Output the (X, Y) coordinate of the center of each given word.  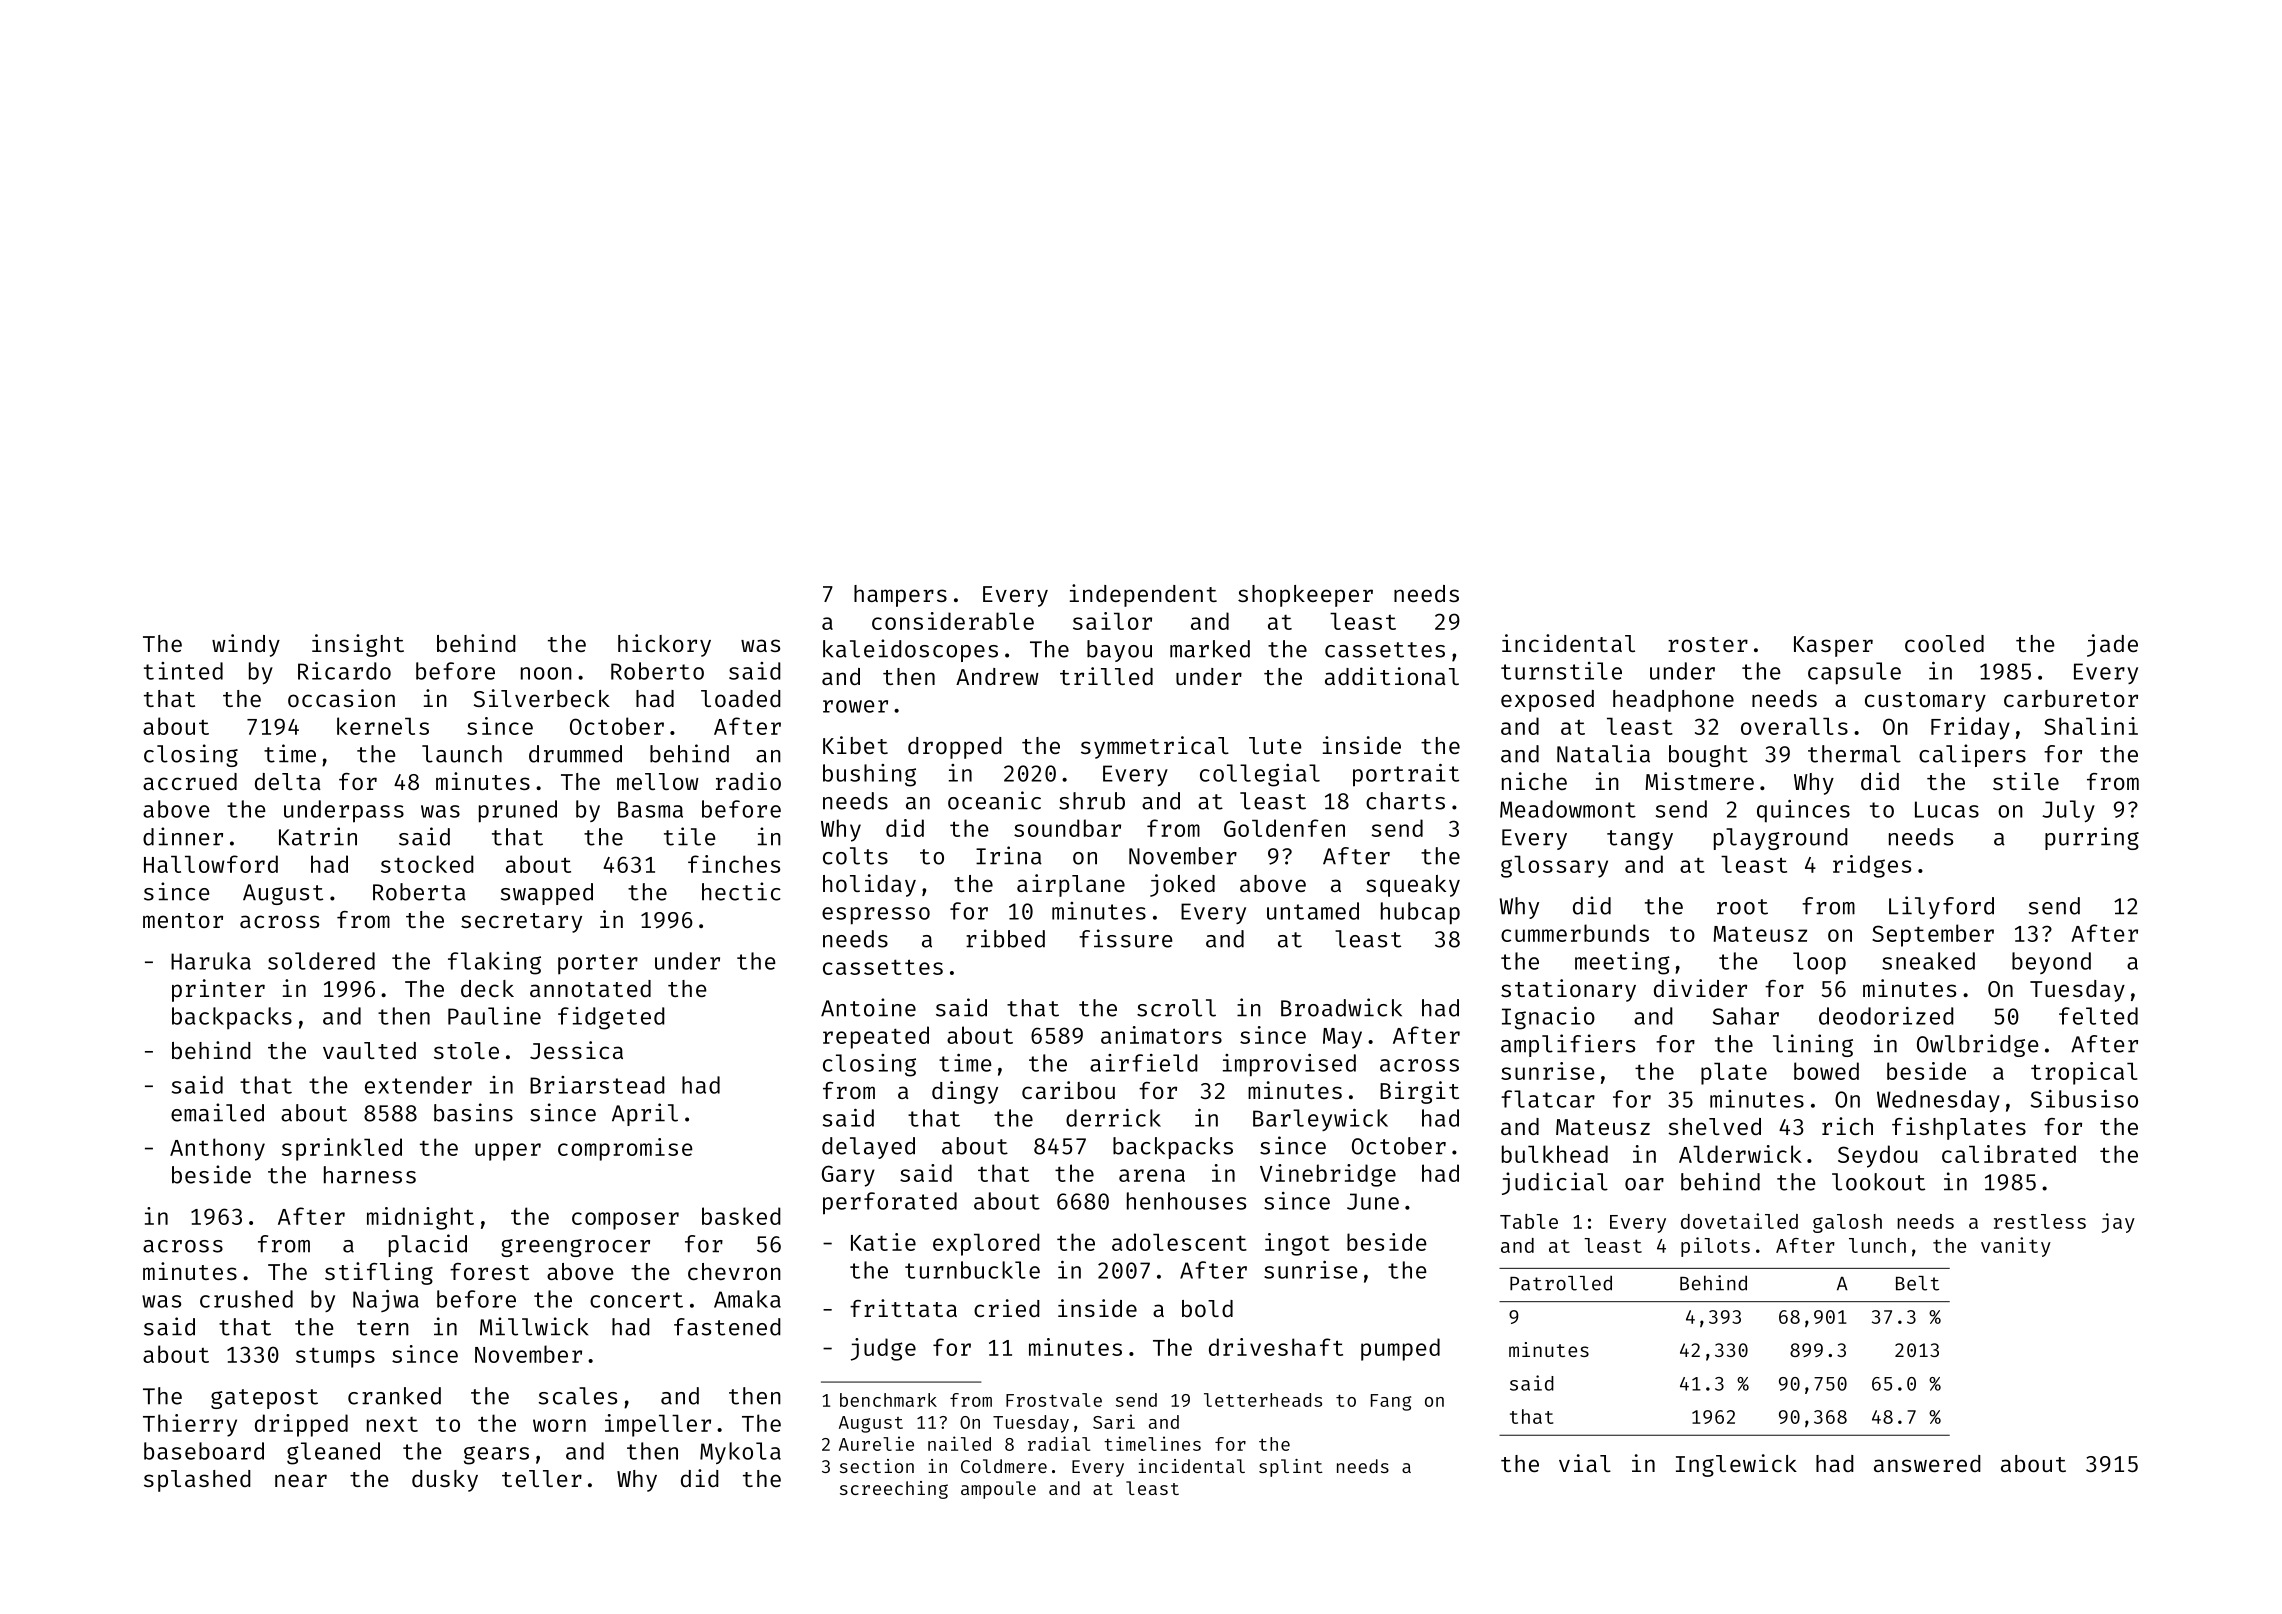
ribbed (1005, 938)
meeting (1622, 963)
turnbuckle (972, 1270)
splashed (197, 1481)
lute (1275, 745)
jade (2112, 645)
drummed (575, 754)
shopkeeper (1305, 596)
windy (246, 645)
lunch (1877, 1245)
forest (489, 1271)
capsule (1854, 673)
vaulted (369, 1050)
